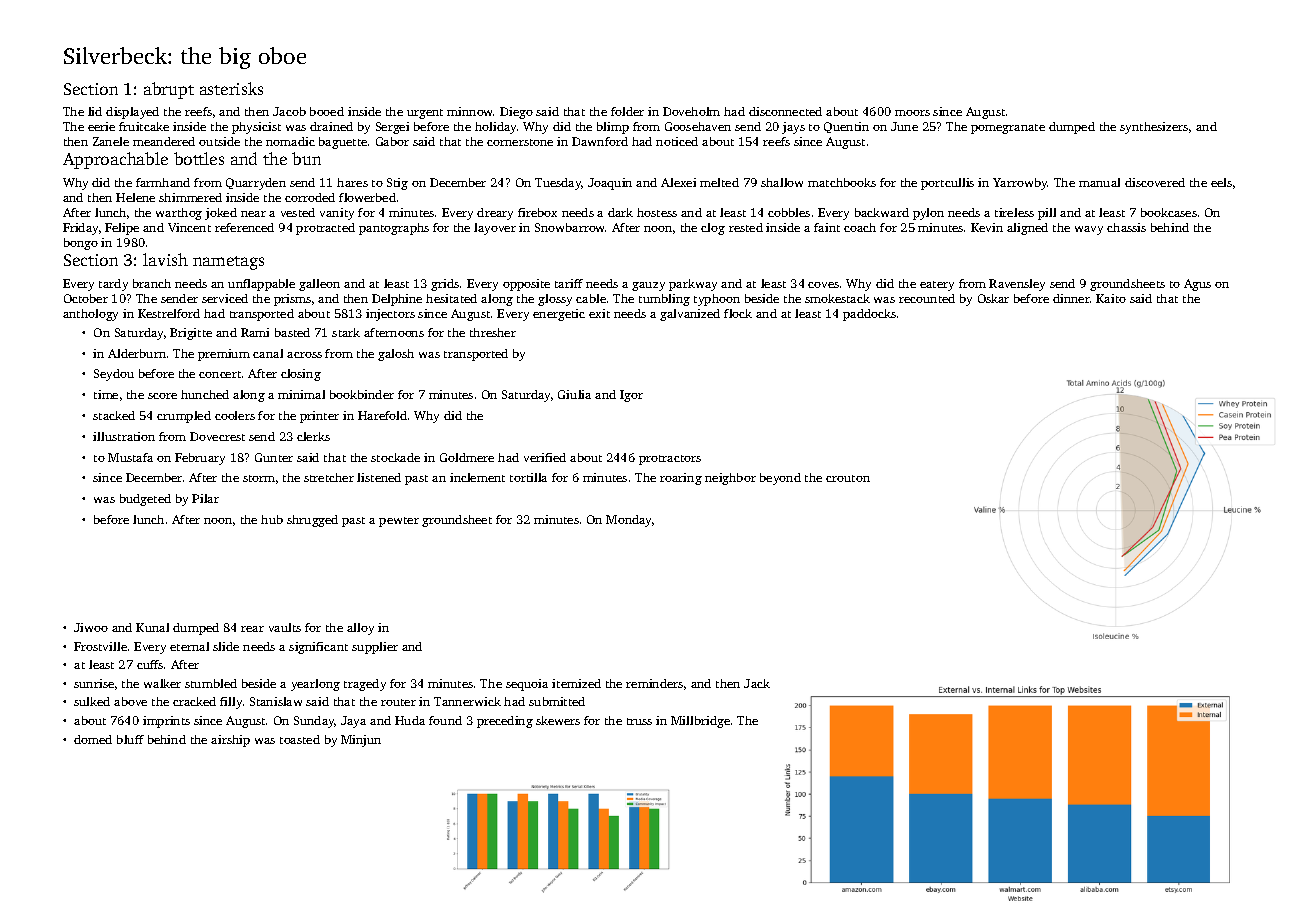 This screenshot has height=924, width=1308. What do you see at coordinates (361, 741) in the screenshot?
I see `Minjun` at bounding box center [361, 741].
